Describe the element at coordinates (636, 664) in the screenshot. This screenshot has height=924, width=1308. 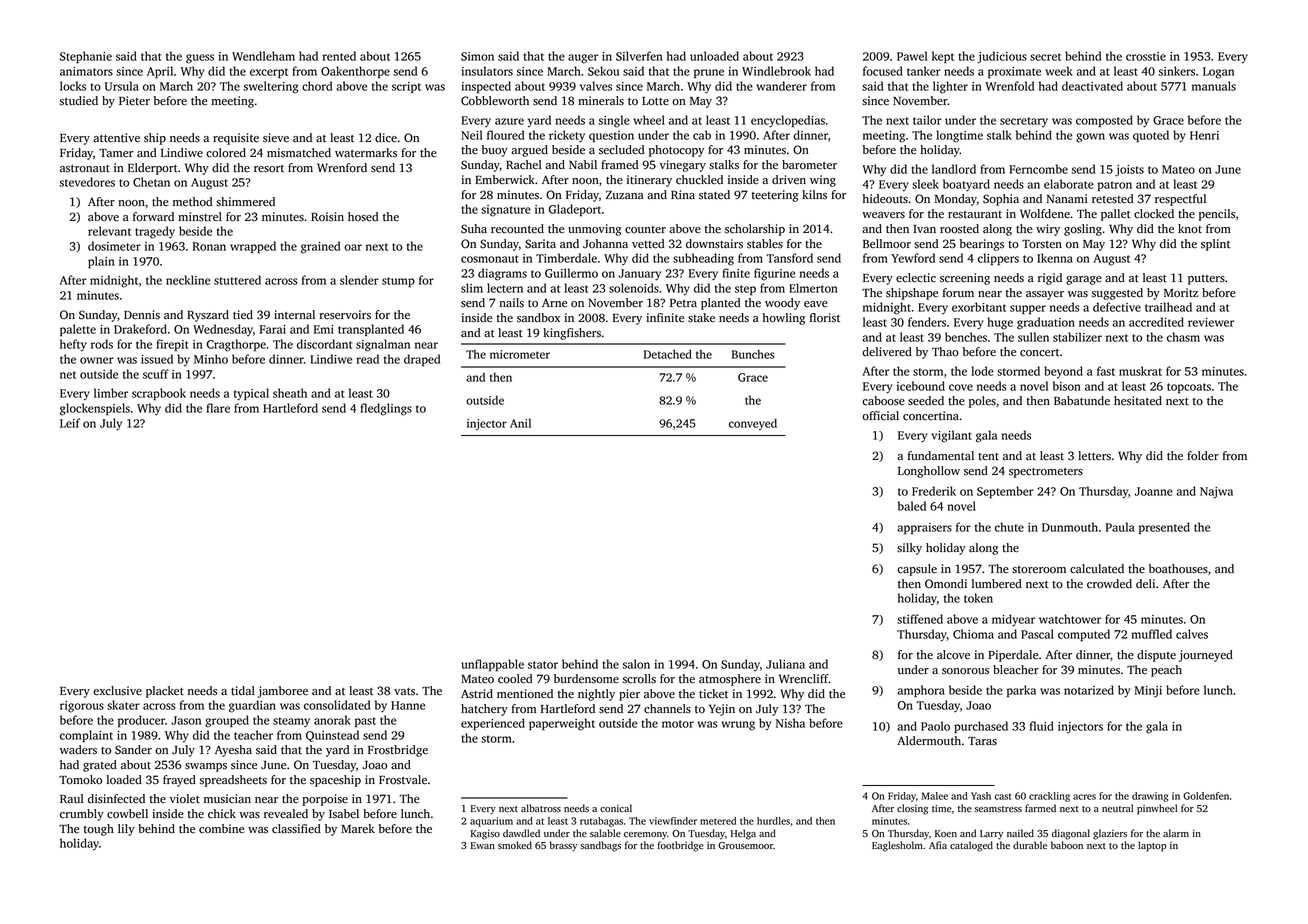
I see `salon` at that location.
